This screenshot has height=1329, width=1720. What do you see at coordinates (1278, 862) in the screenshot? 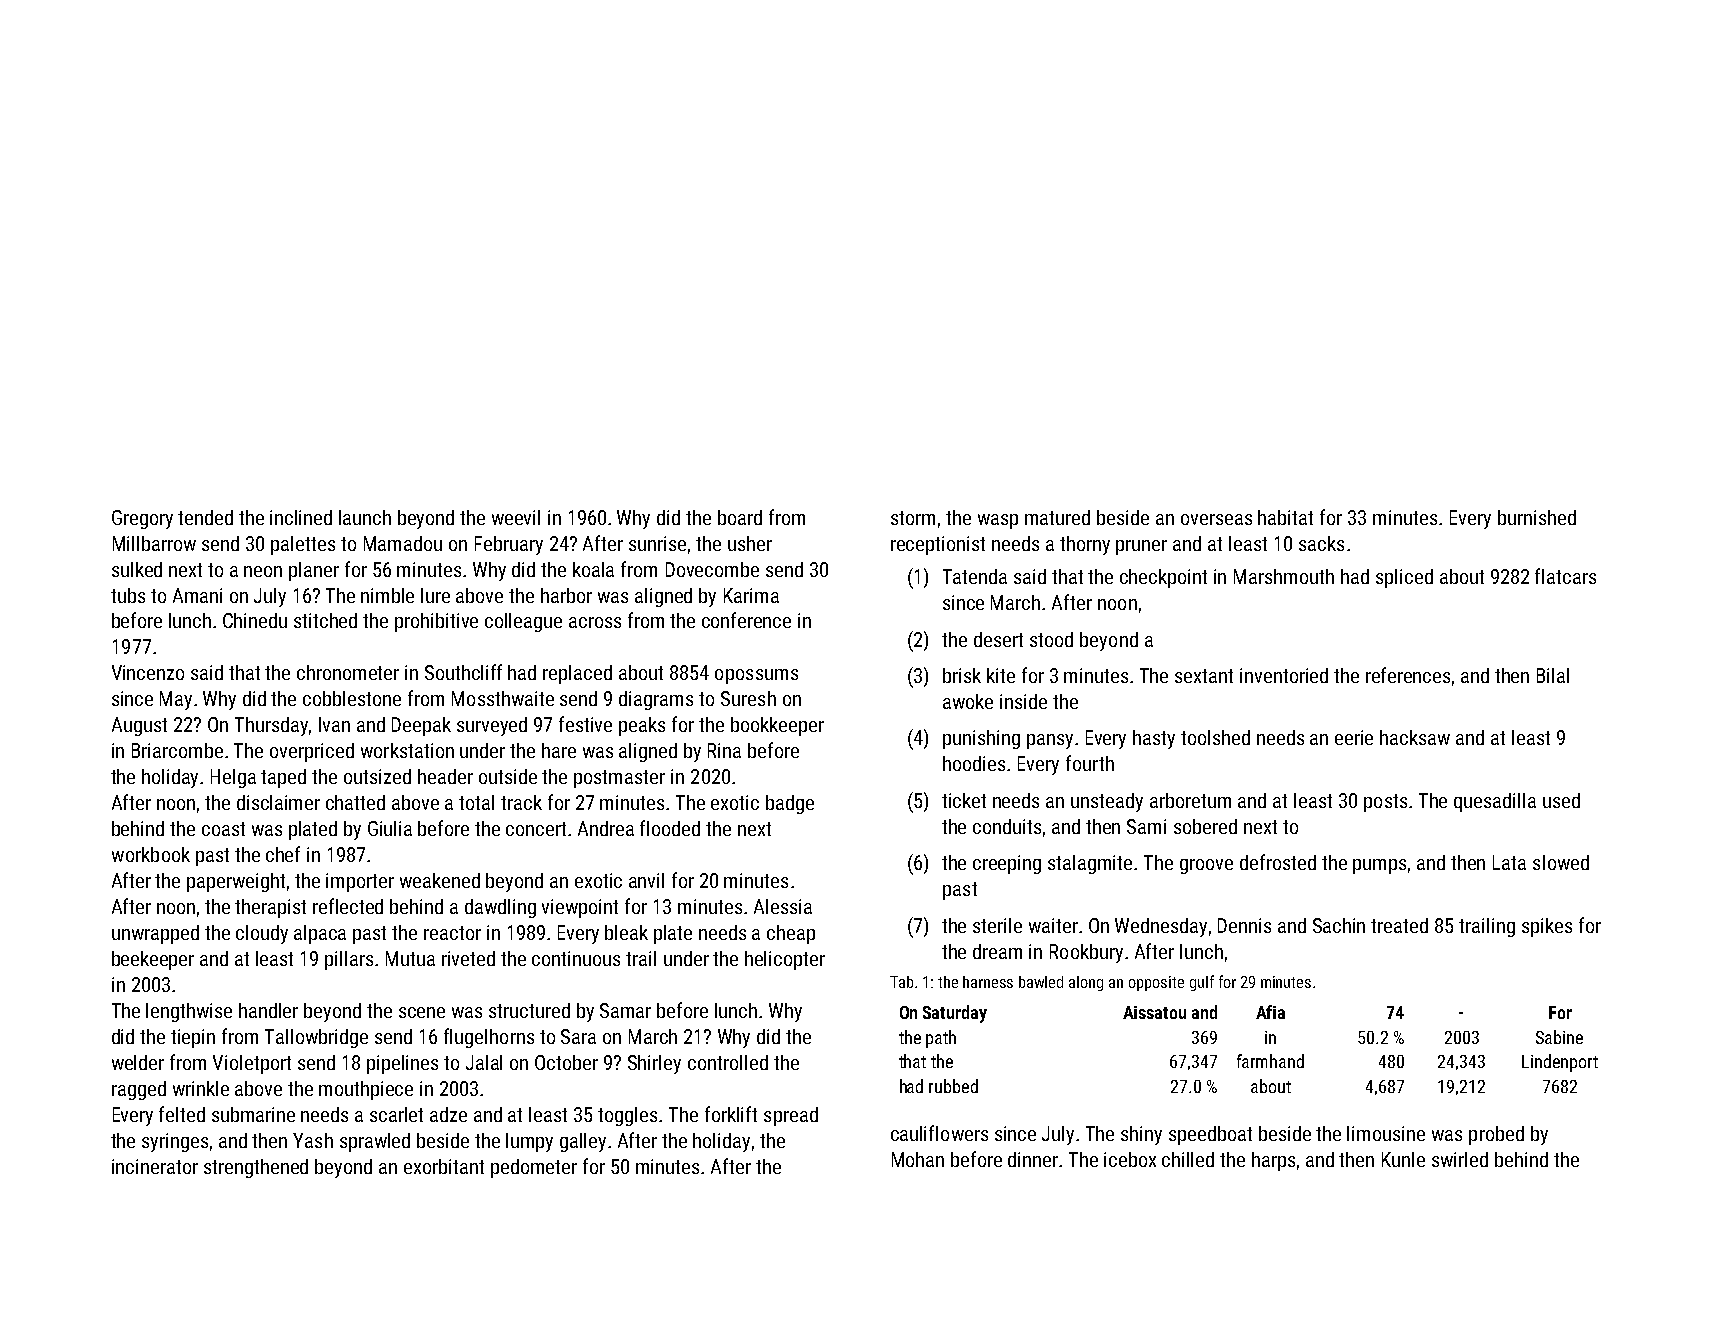
I see `defrosted` at bounding box center [1278, 862].
